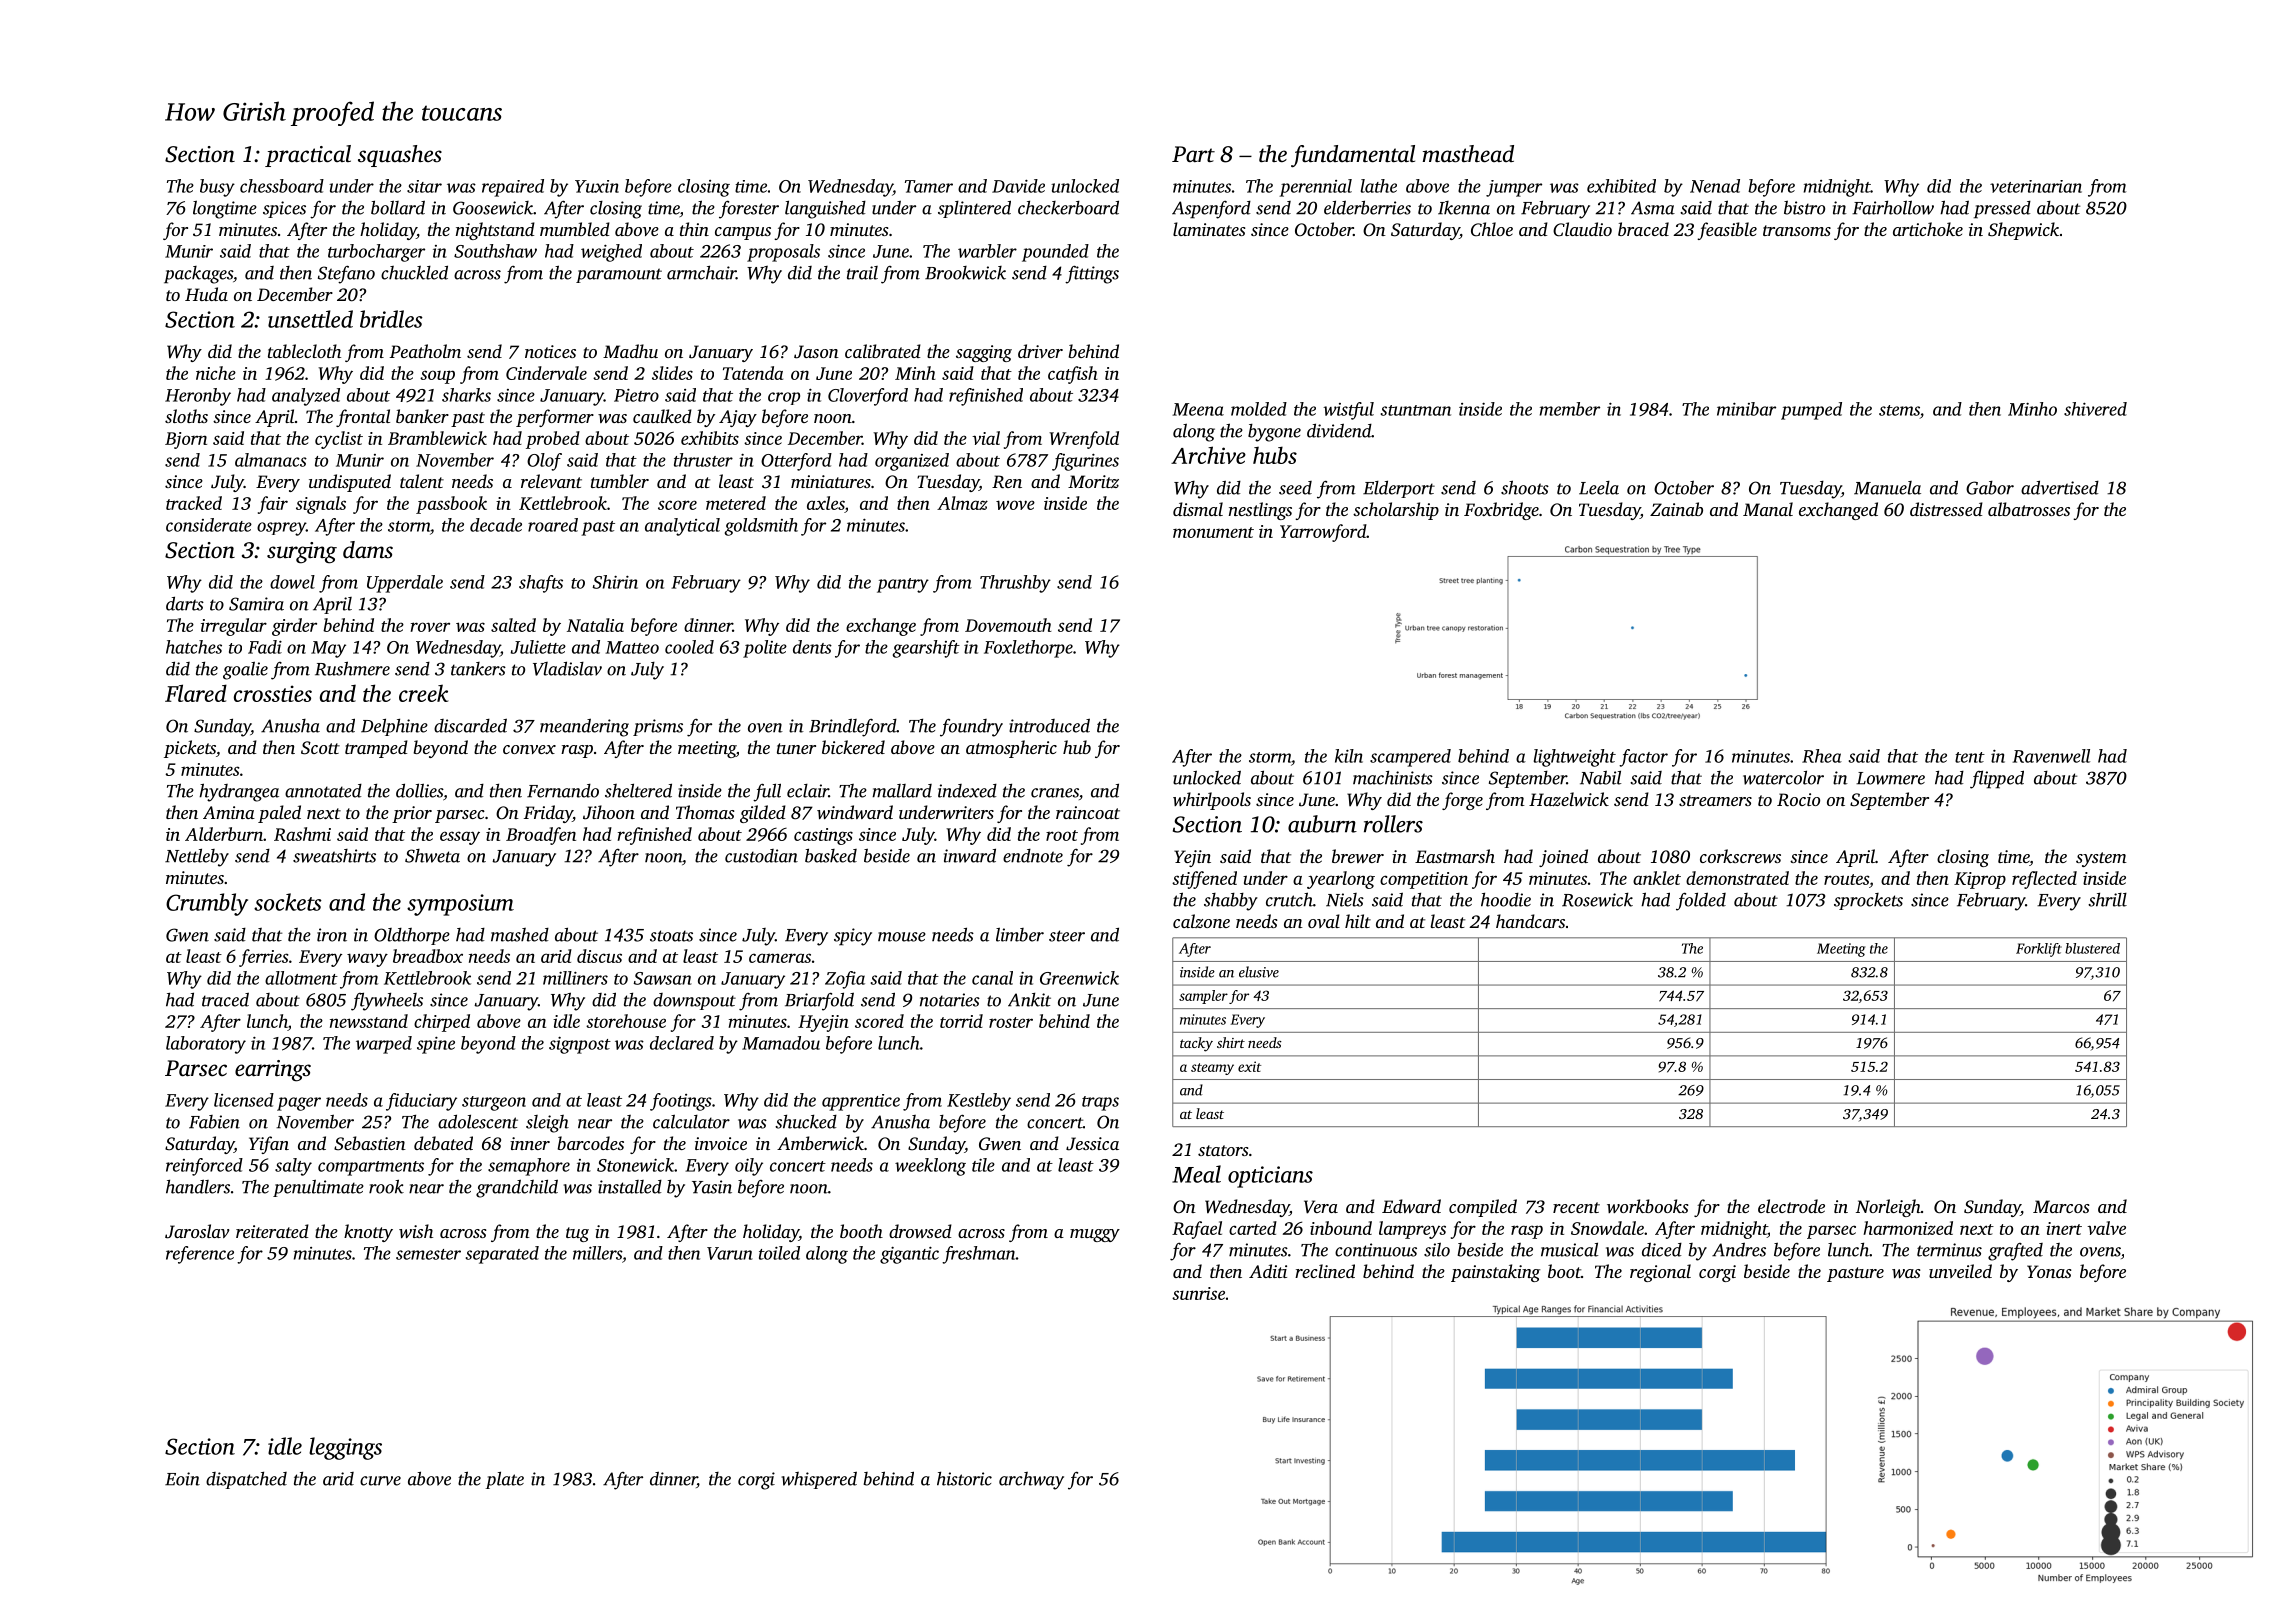 Image resolution: width=2292 pixels, height=1620 pixels. Describe the element at coordinates (845, 980) in the screenshot. I see `Zofia` at that location.
